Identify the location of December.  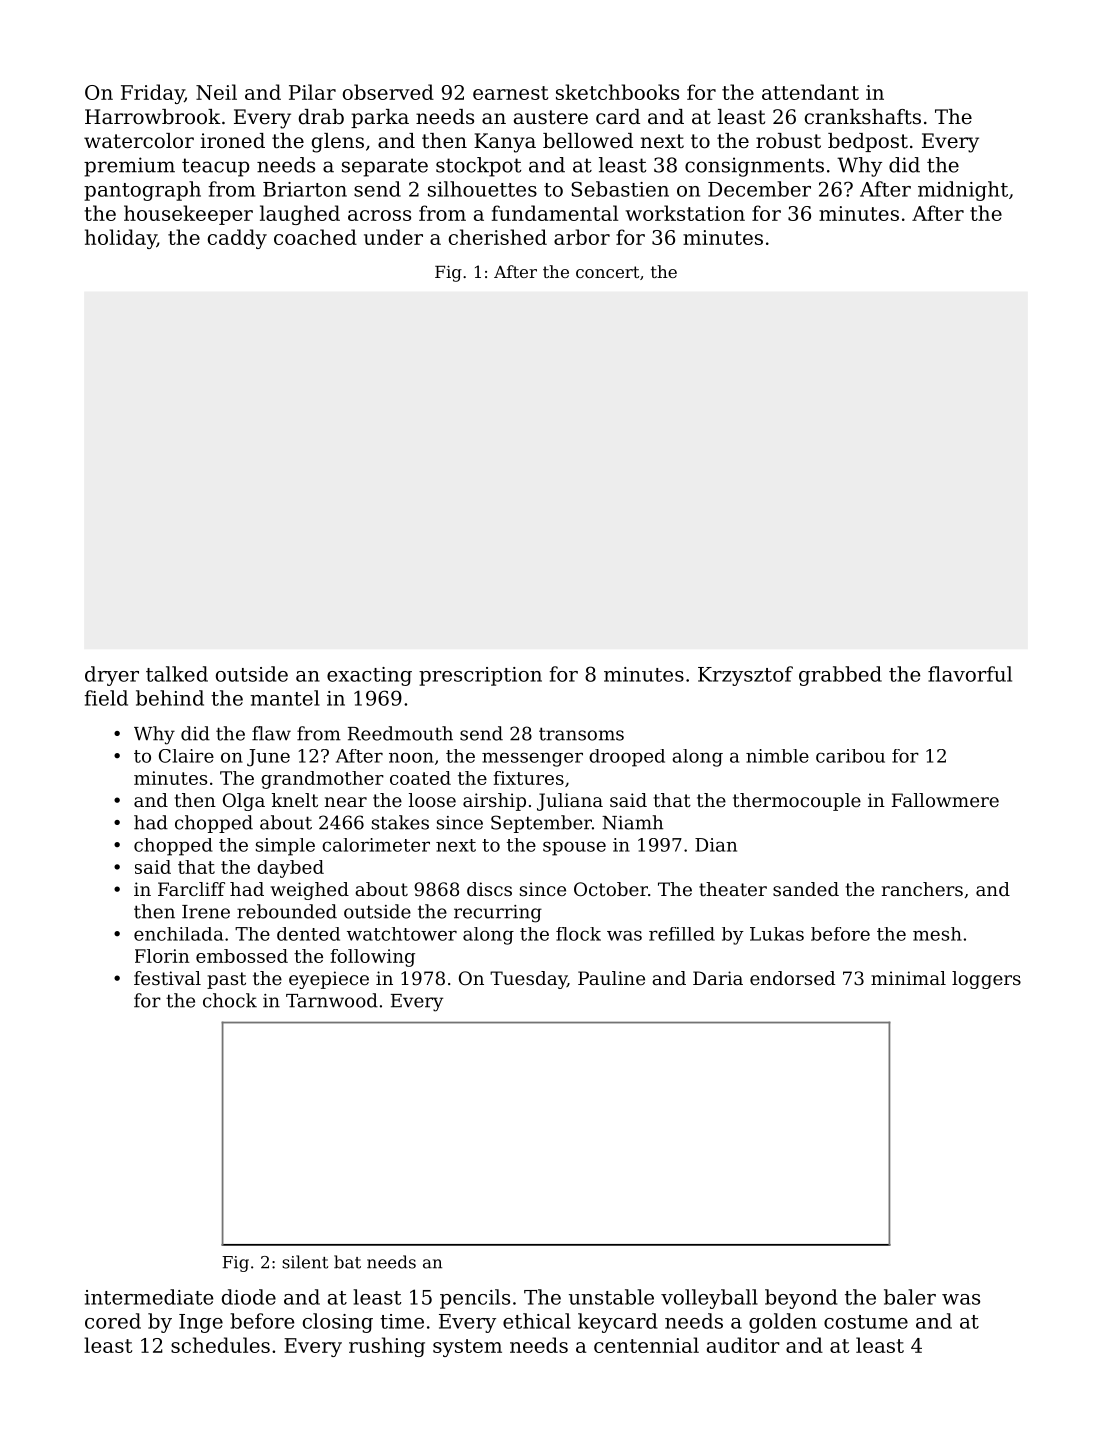
(759, 189).
